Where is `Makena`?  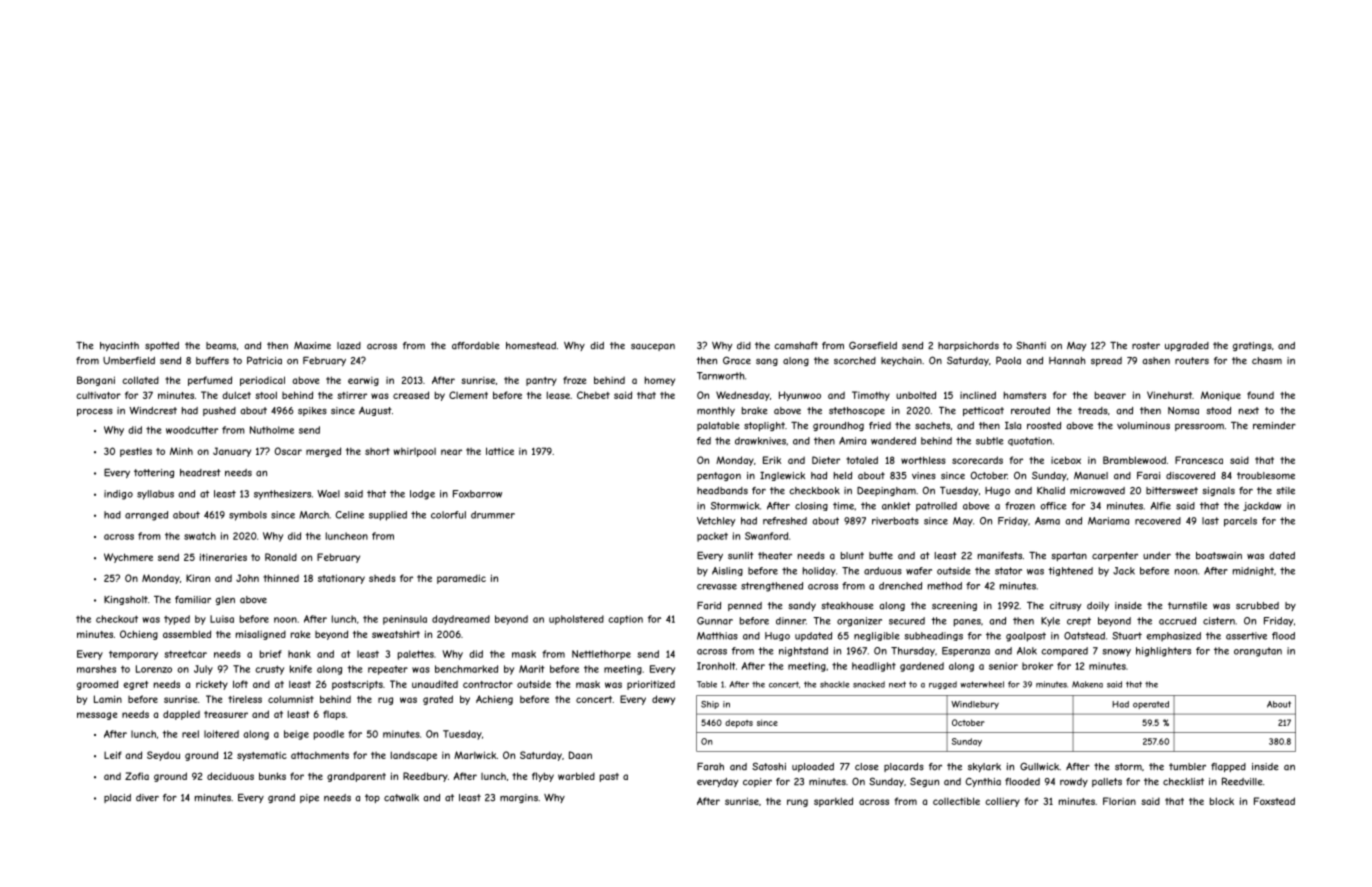 Makena is located at coordinates (1087, 684).
